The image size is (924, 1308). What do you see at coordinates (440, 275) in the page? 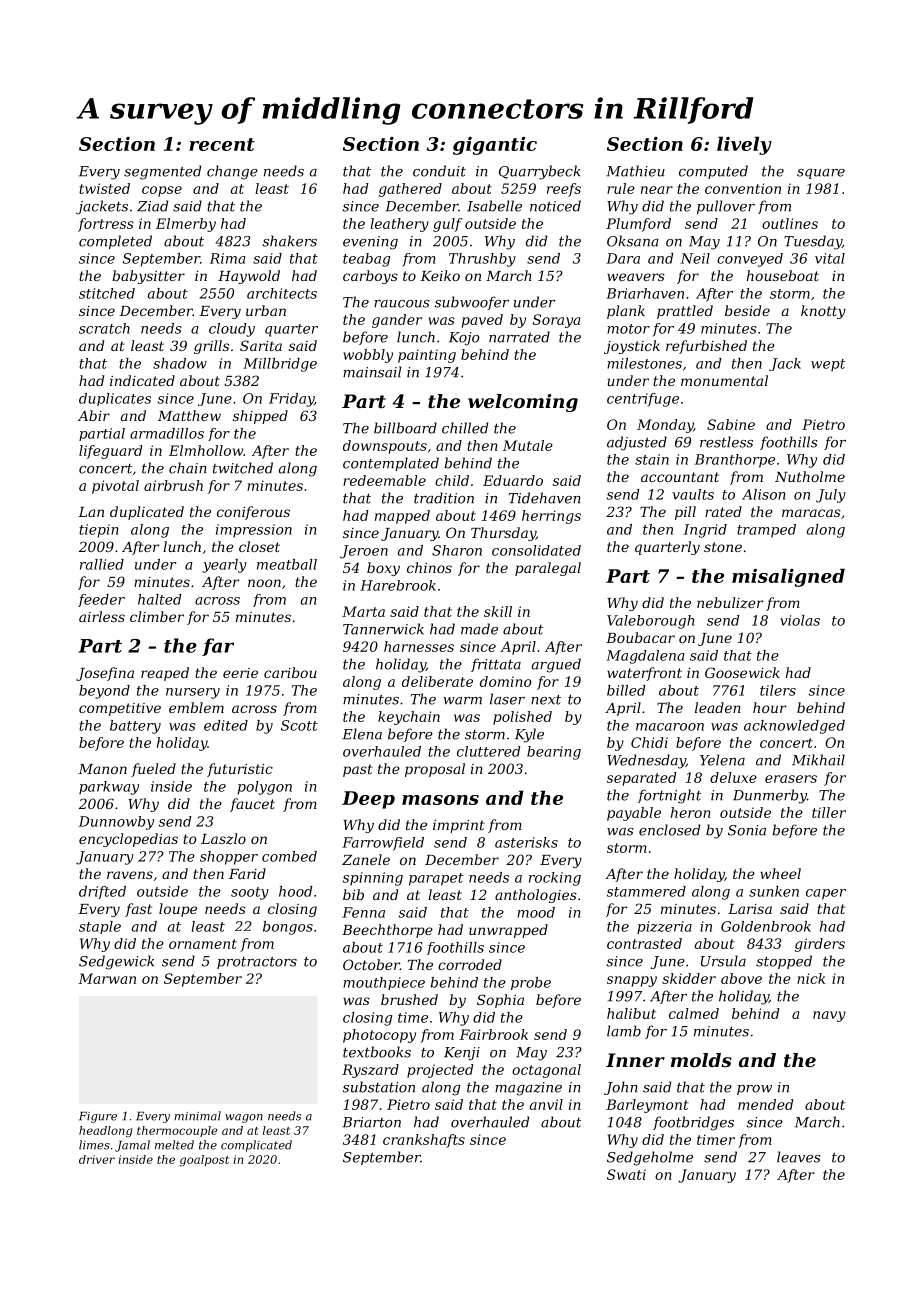
I see `Keiko` at bounding box center [440, 275].
